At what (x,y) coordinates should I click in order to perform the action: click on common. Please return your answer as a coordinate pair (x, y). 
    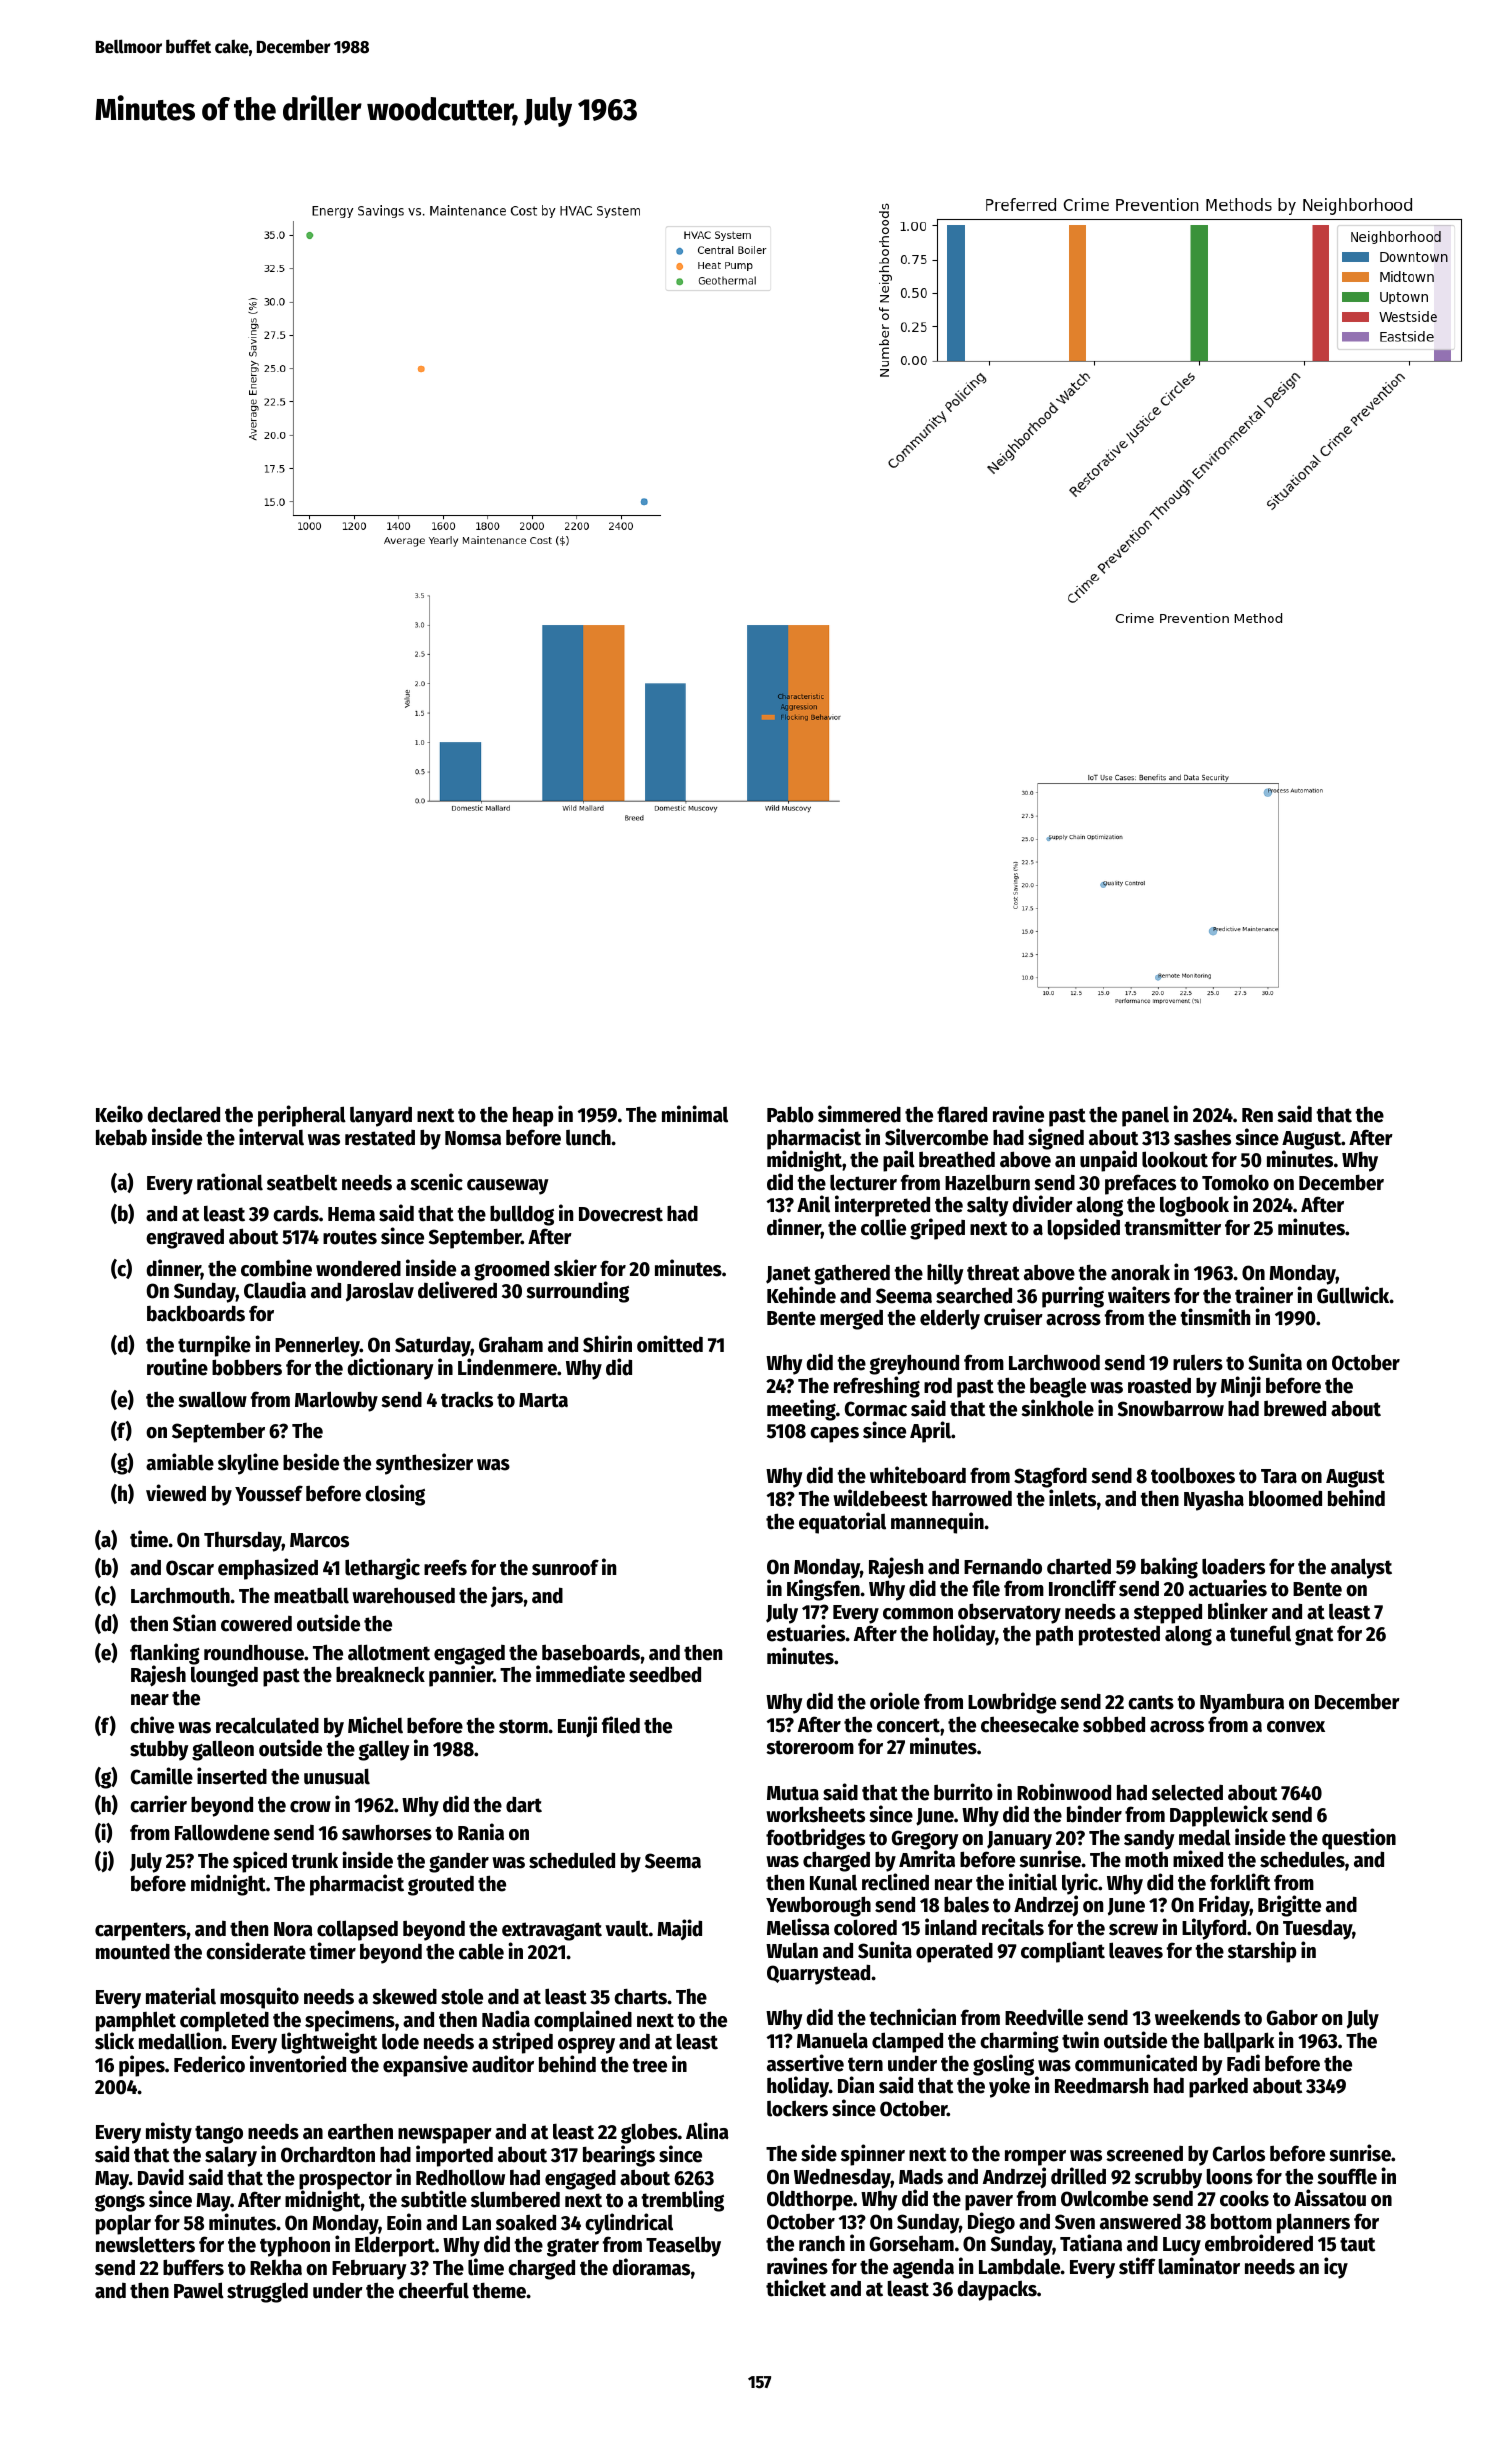
    Looking at the image, I should click on (918, 1614).
